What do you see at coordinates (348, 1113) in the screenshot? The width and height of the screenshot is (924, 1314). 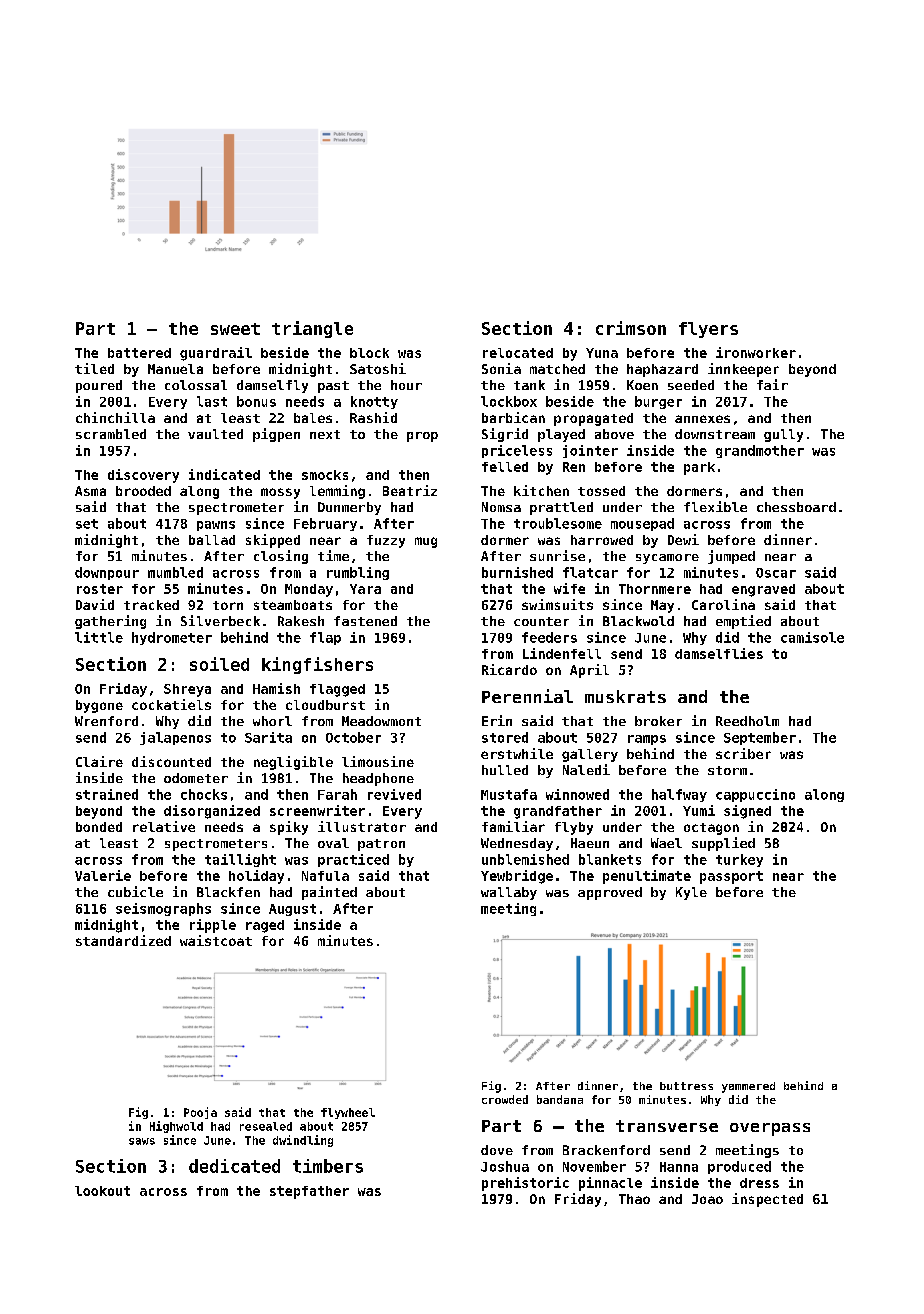 I see `flywheel` at bounding box center [348, 1113].
